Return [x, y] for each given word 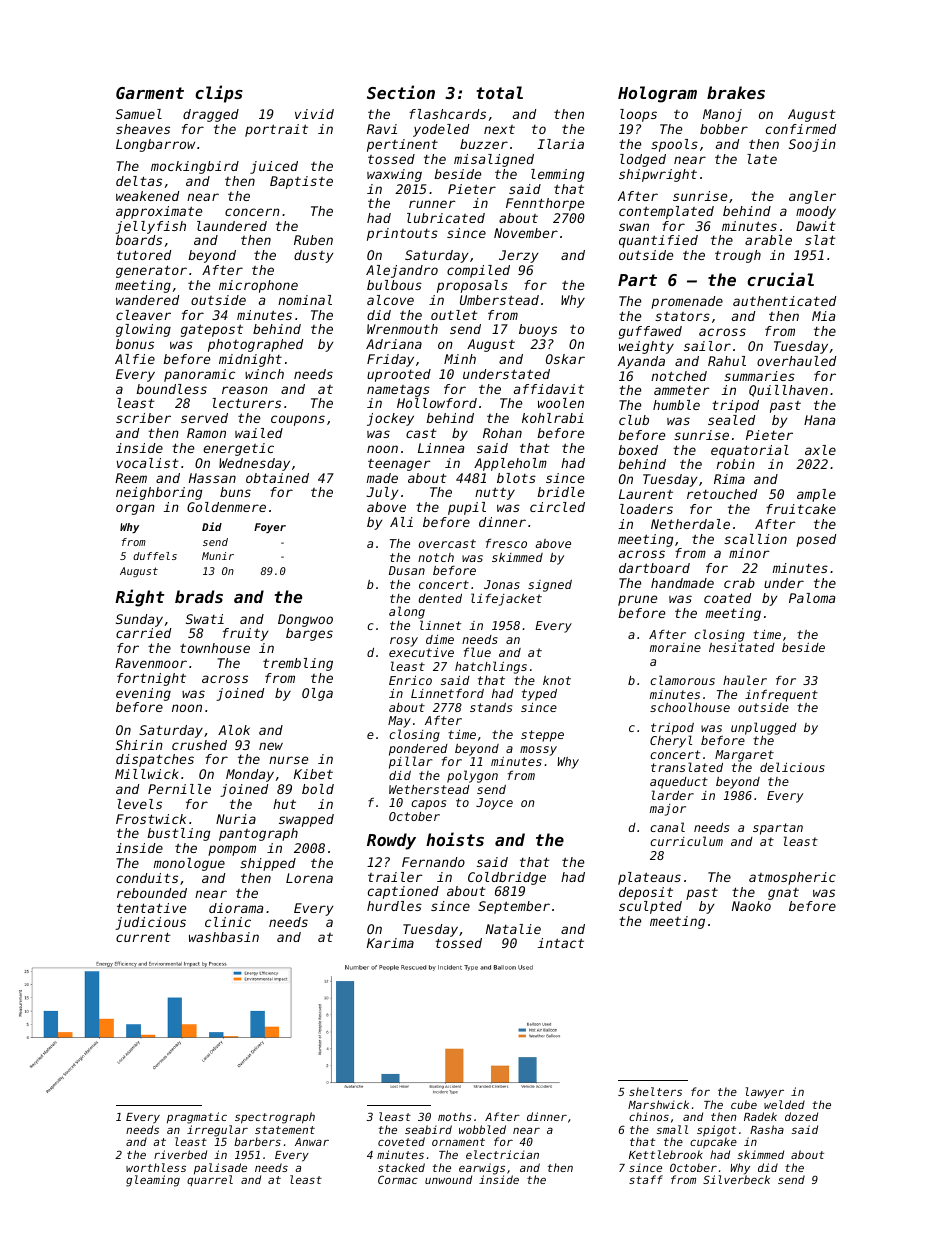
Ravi [382, 129]
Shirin [139, 745]
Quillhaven [788, 391]
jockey [390, 419]
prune [637, 600]
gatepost [212, 330]
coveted [401, 1141]
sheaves [143, 129]
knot [557, 680]
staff [646, 1179]
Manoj [722, 115]
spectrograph [275, 1118]
